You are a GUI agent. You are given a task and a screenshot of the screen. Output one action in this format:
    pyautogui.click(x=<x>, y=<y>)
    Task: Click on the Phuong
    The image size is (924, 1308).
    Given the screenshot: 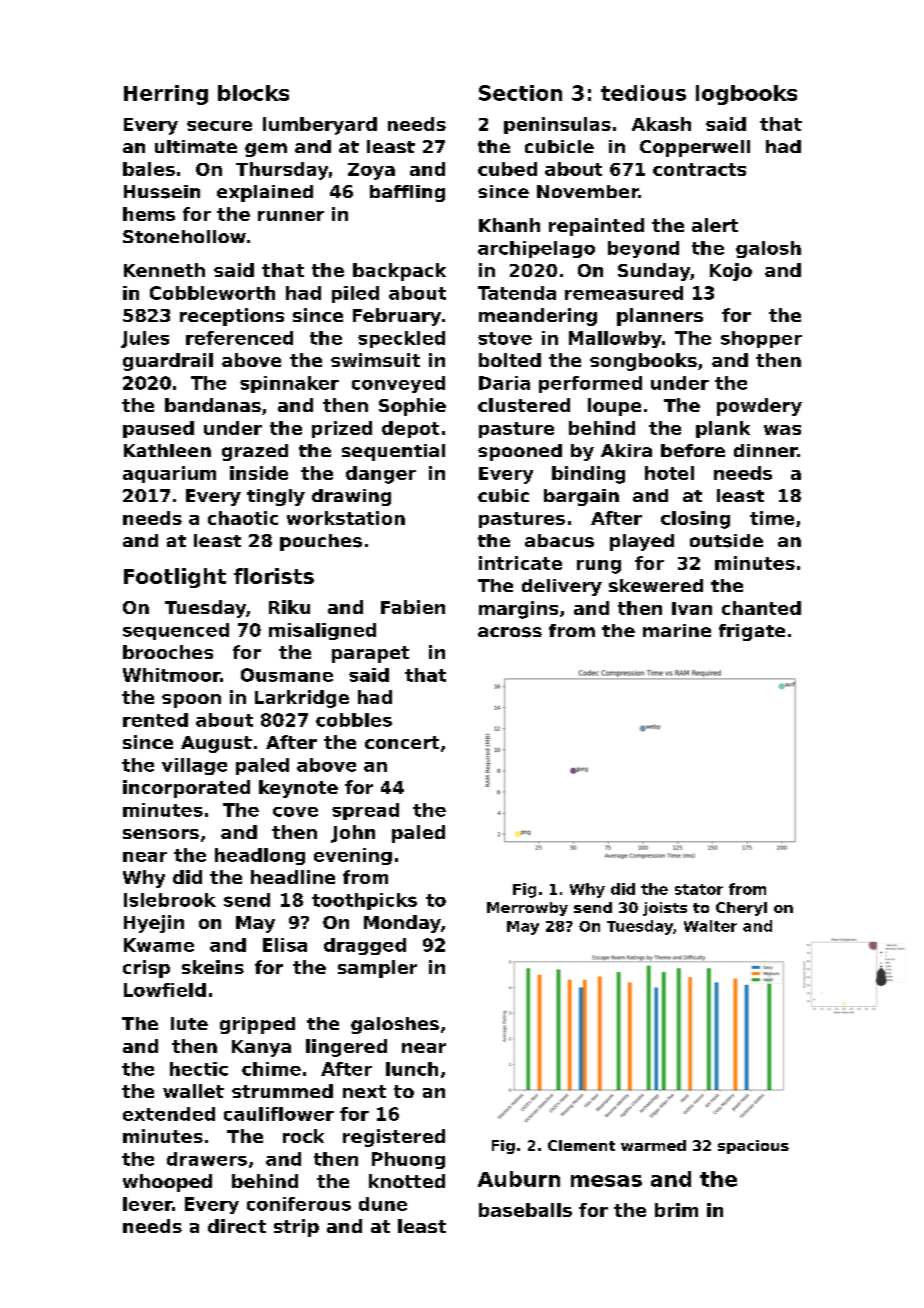 What is the action you would take?
    pyautogui.click(x=408, y=1160)
